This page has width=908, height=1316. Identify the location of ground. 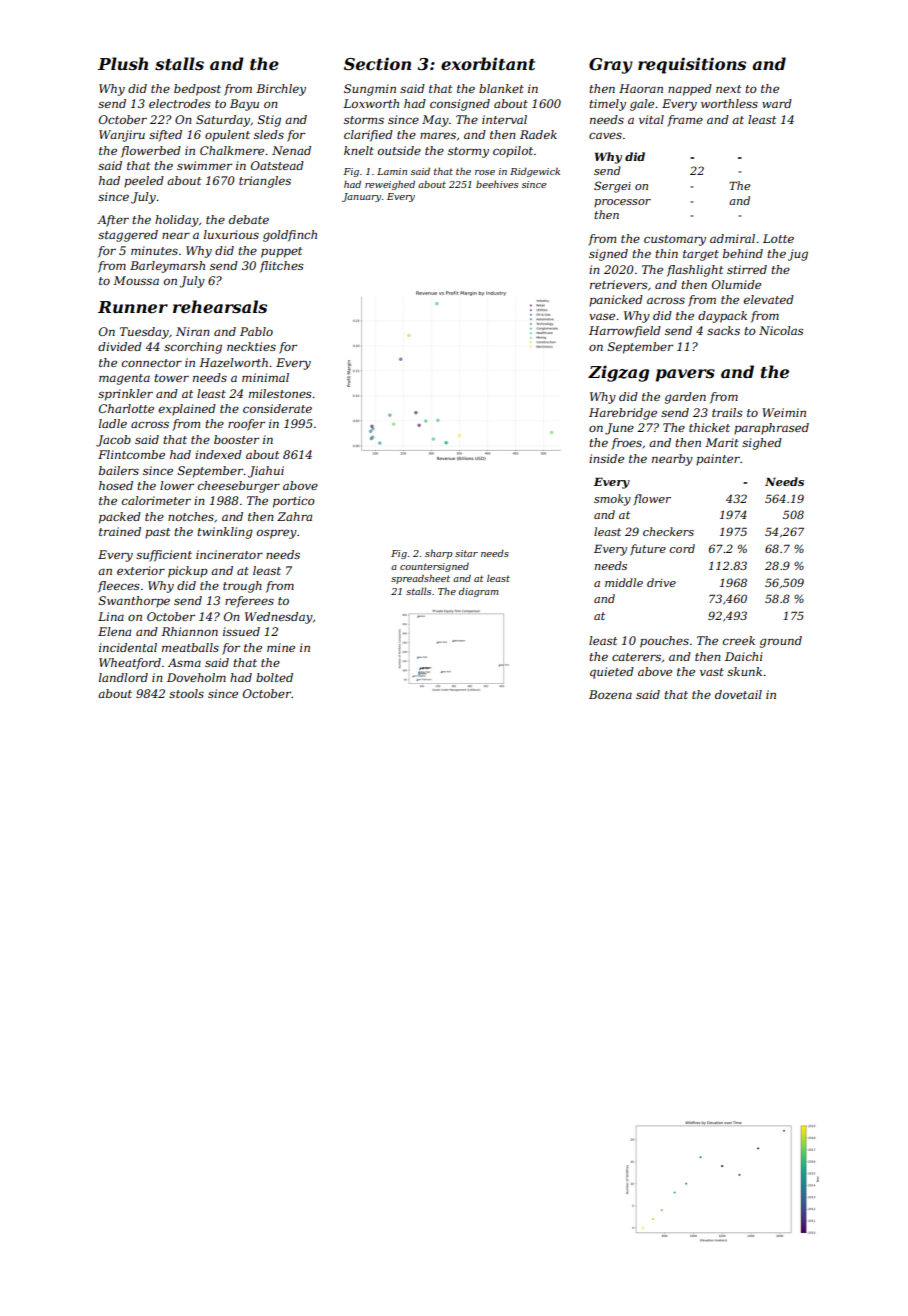
(781, 642).
